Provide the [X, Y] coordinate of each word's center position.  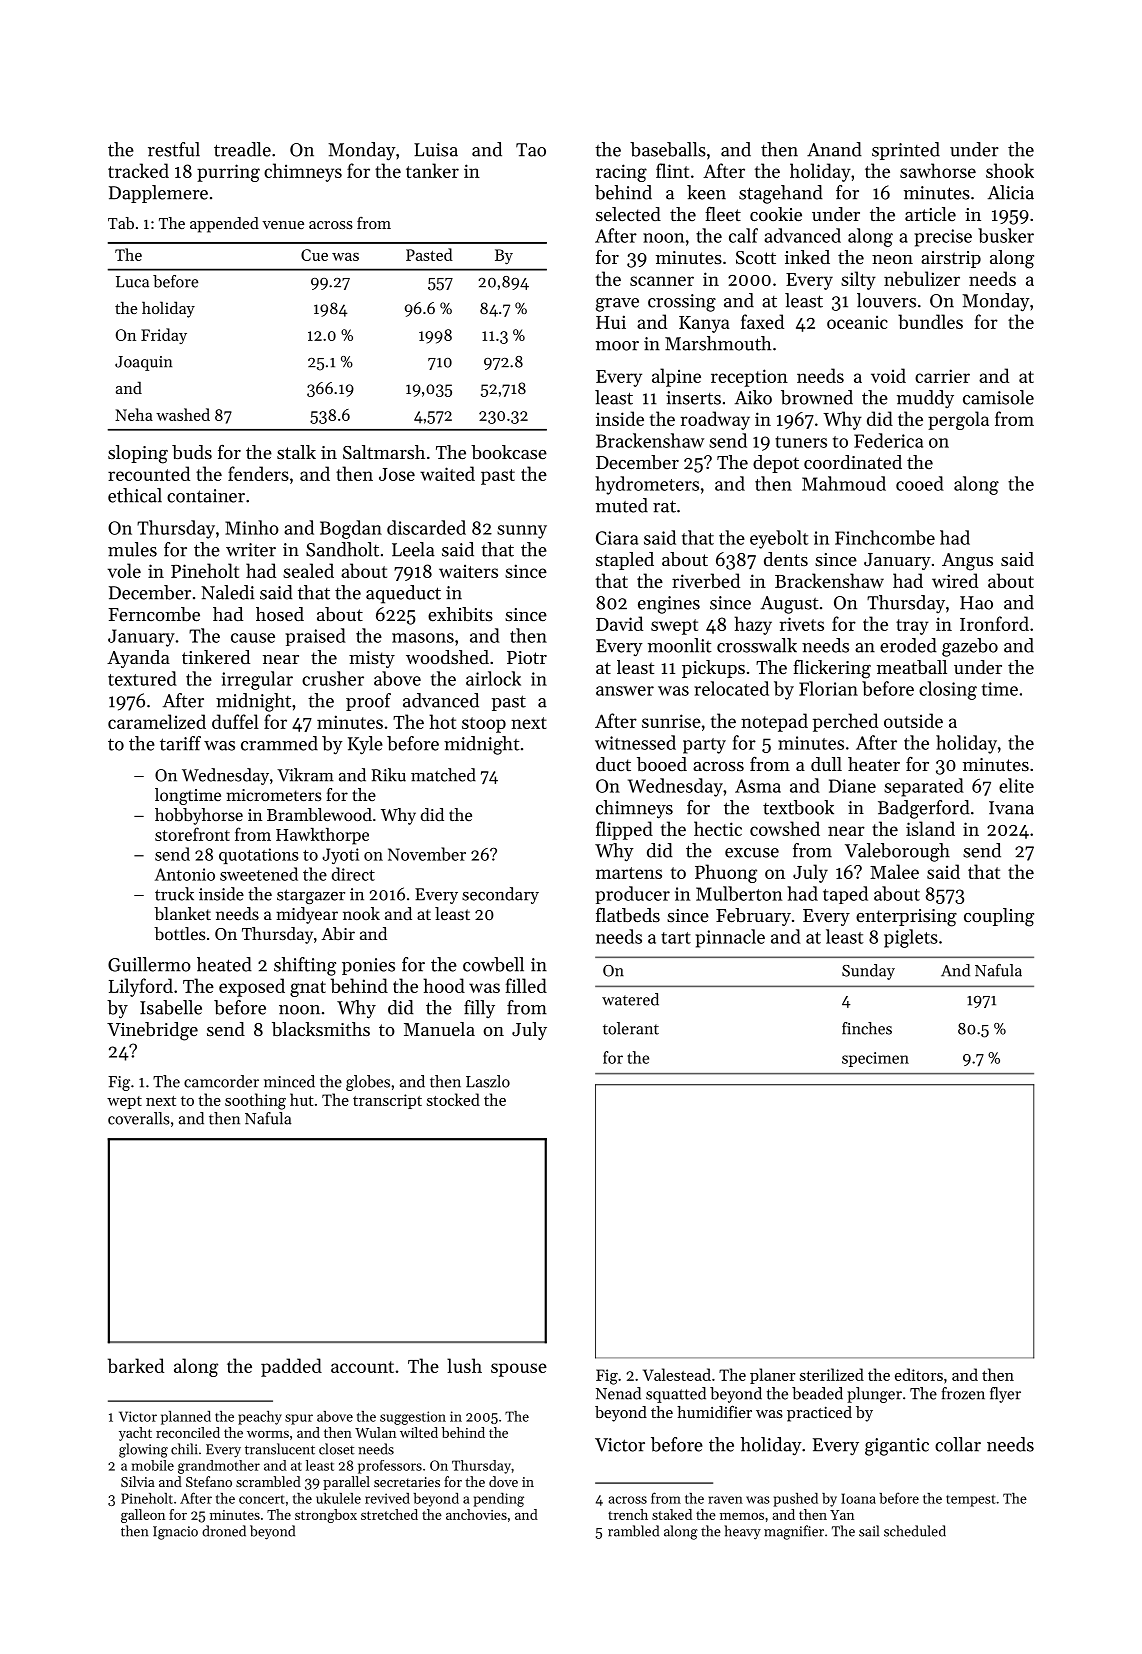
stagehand [781, 194]
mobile [153, 1465]
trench [628, 1514]
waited [447, 473]
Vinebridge [152, 1031]
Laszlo [488, 1081]
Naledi [228, 592]
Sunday [868, 972]
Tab [121, 223]
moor [617, 346]
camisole [998, 397]
